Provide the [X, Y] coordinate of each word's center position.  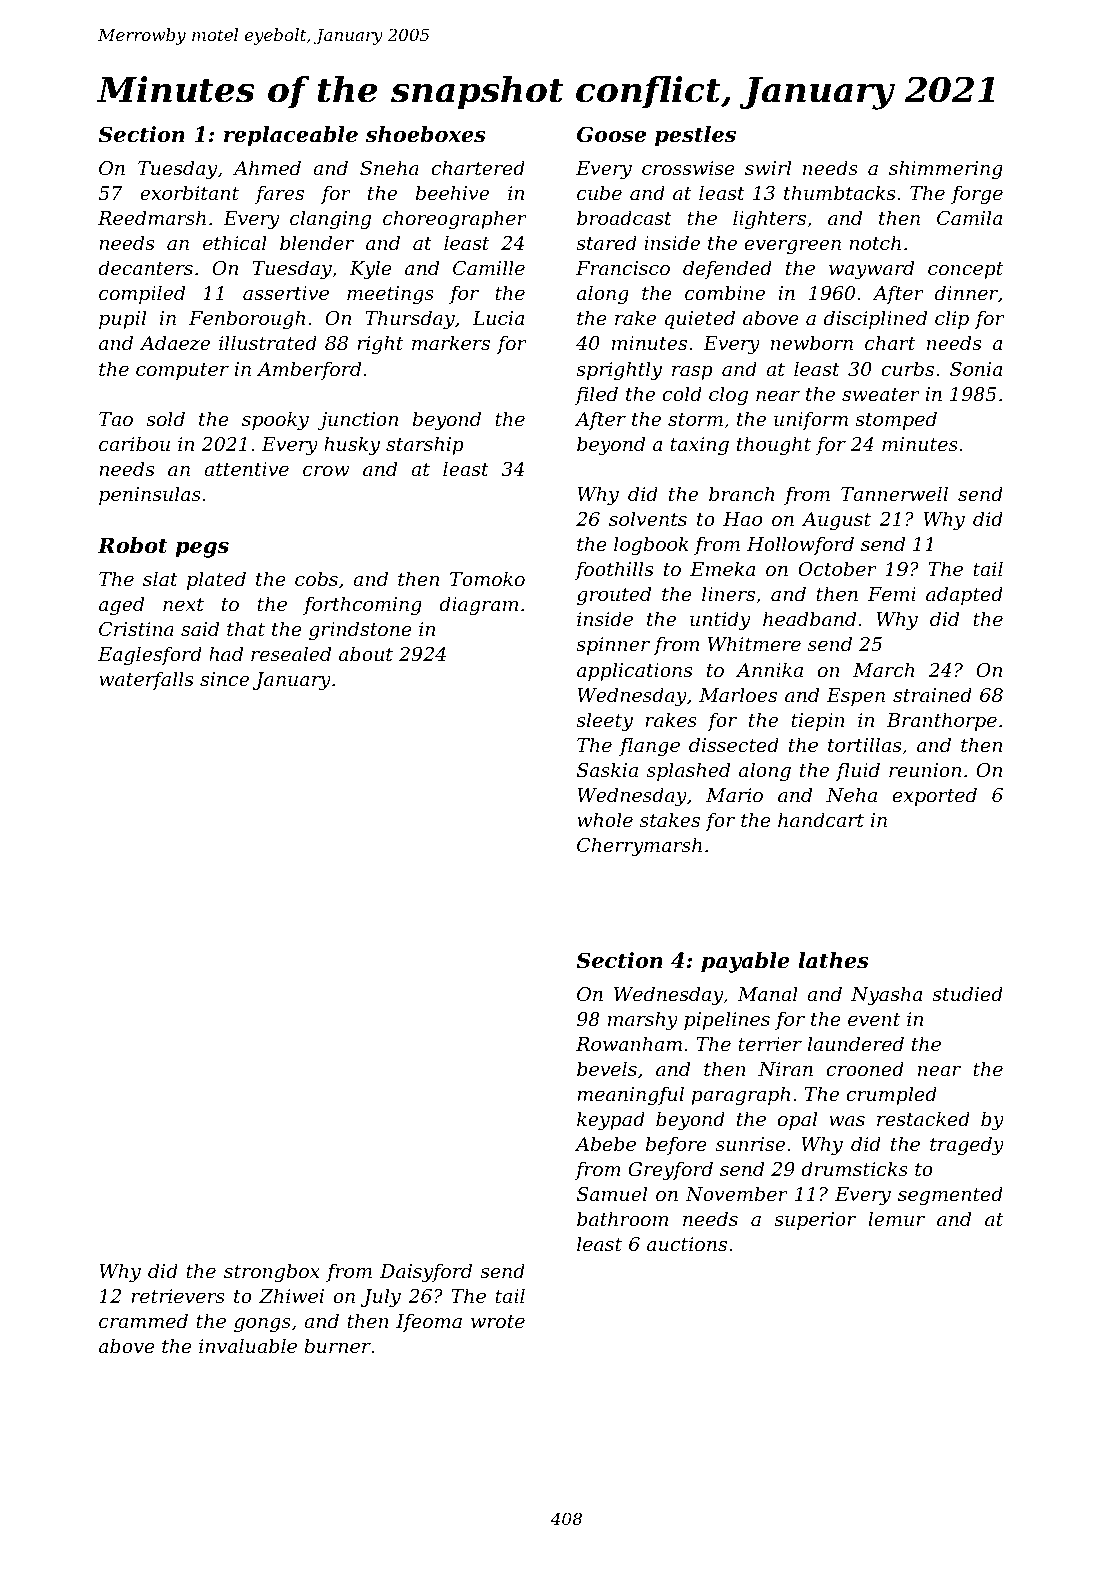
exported [935, 796]
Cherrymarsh [639, 846]
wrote [498, 1321]
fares [279, 194]
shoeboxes [426, 134]
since [224, 679]
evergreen [793, 247]
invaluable [248, 1345]
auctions [687, 1244]
